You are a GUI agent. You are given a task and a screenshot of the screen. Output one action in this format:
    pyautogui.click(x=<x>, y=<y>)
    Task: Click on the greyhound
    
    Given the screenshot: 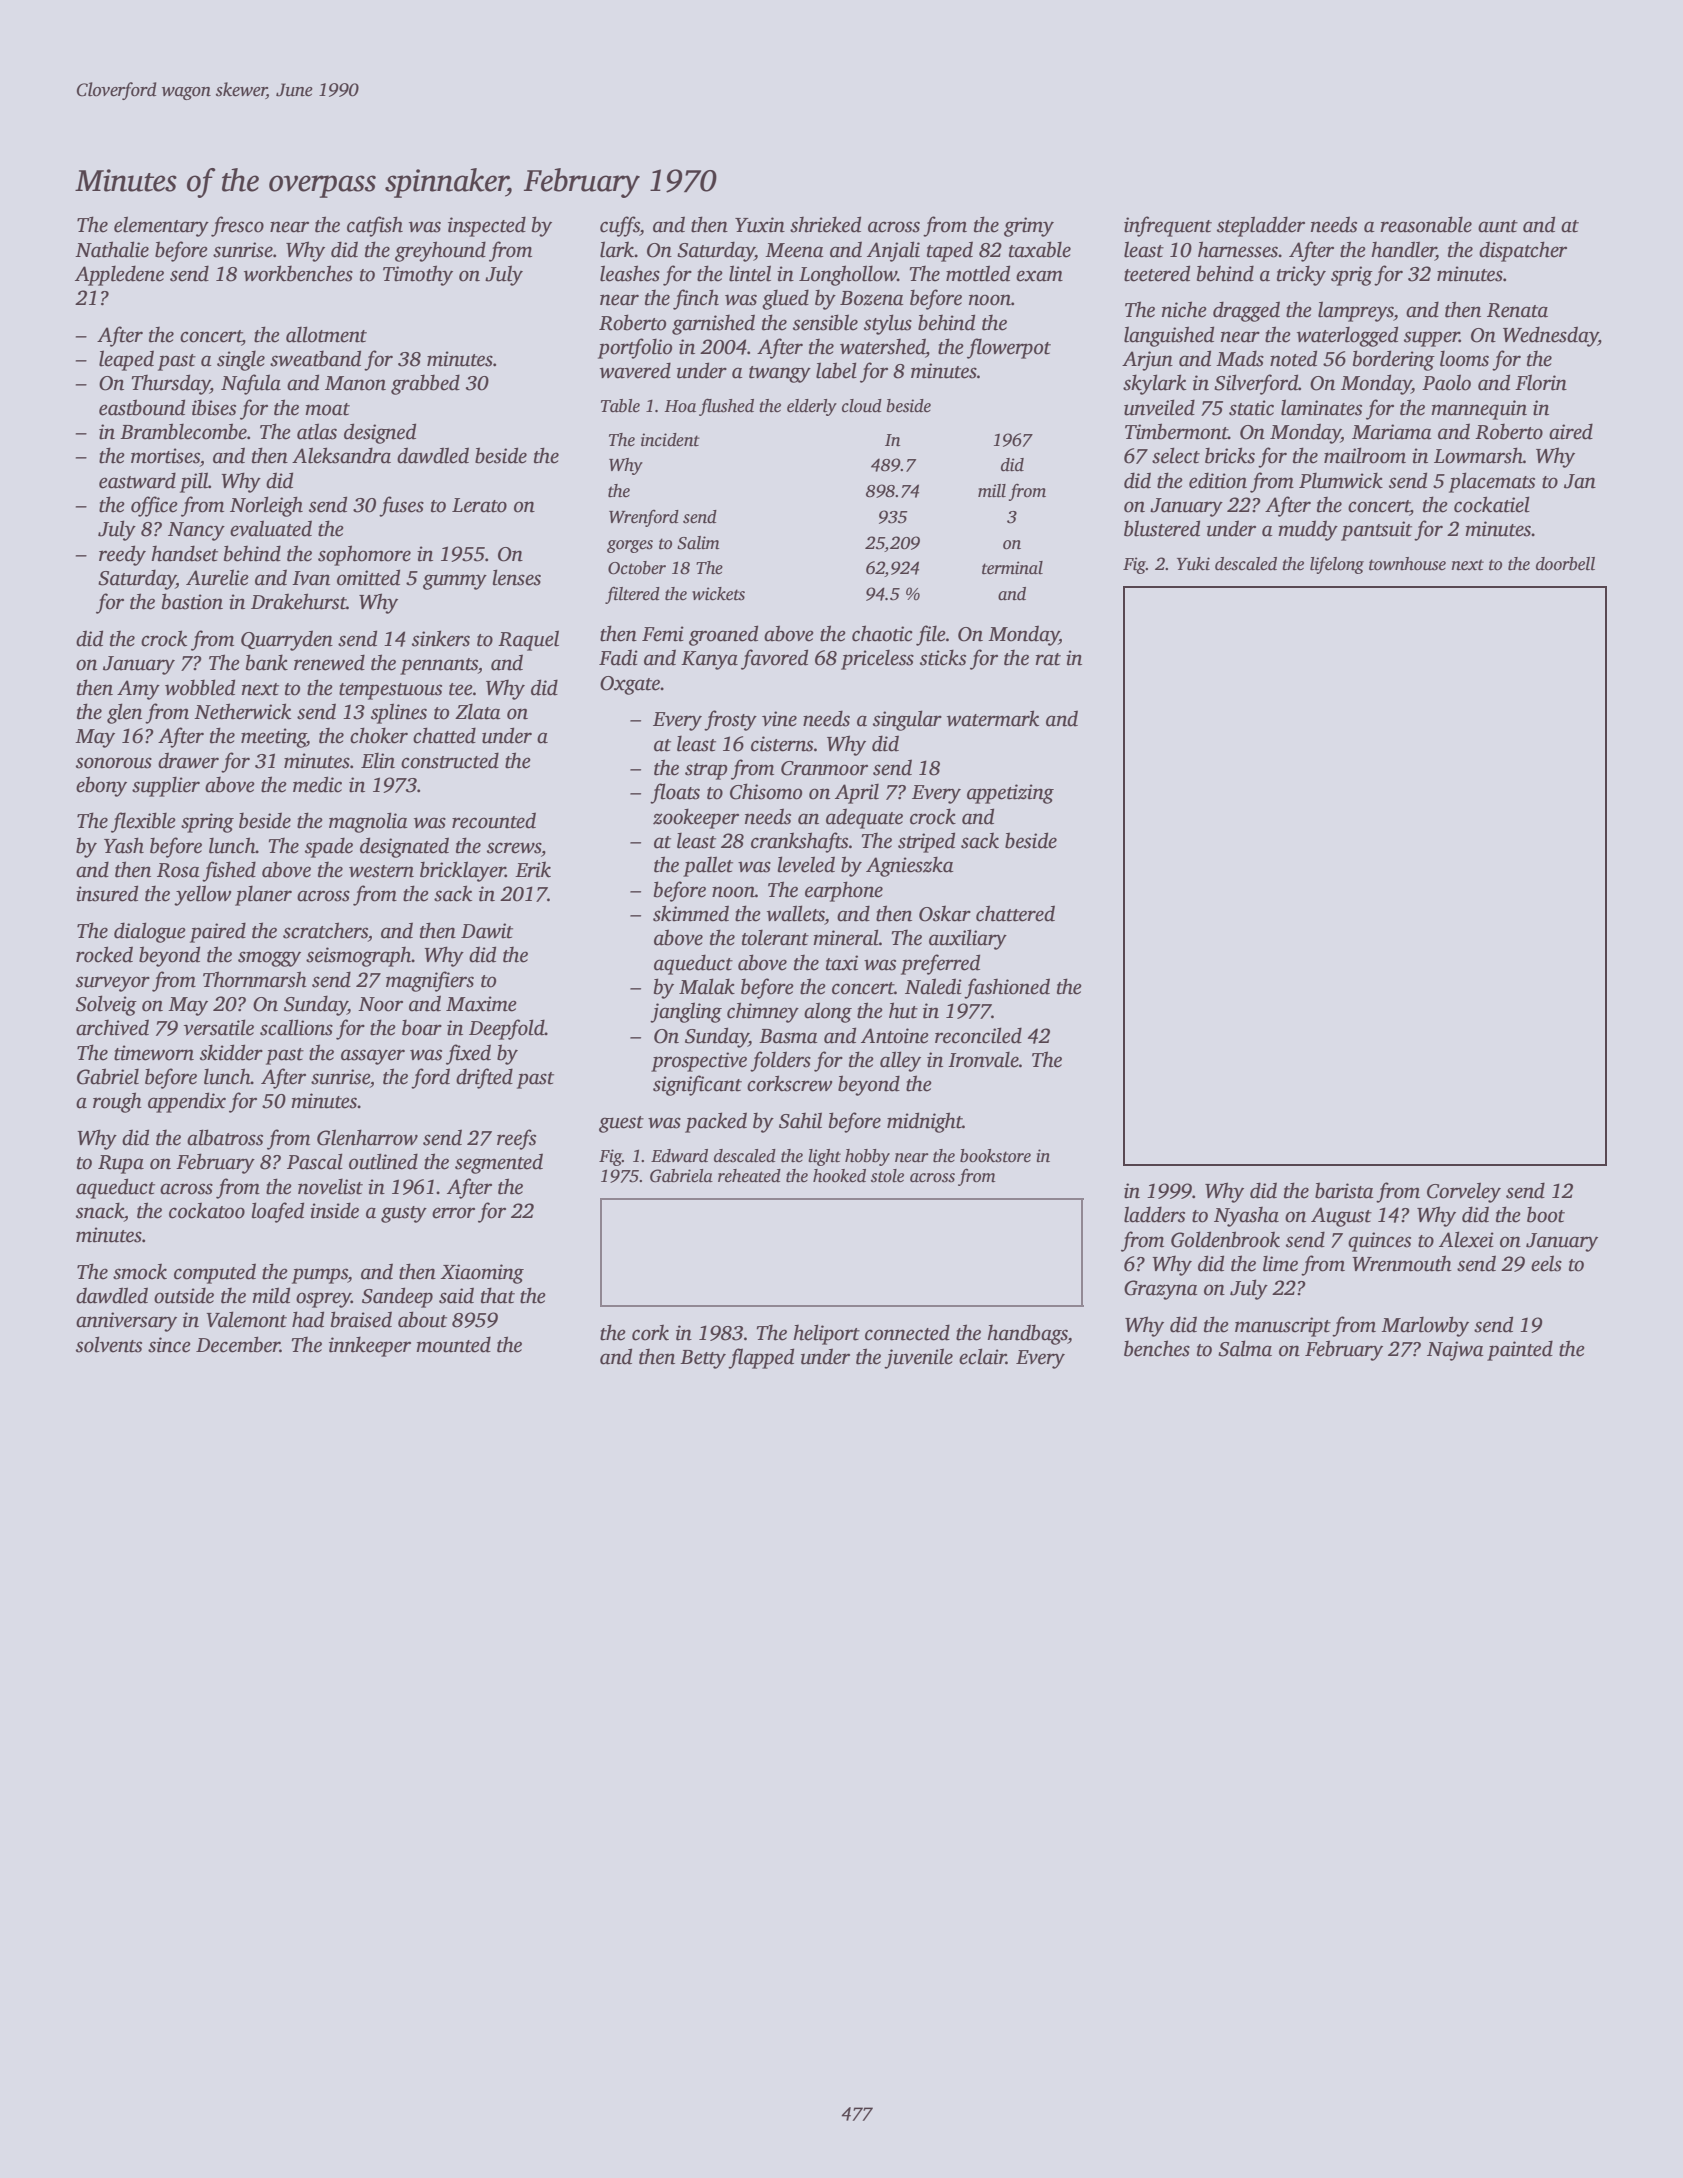 What is the action you would take?
    pyautogui.click(x=440, y=251)
